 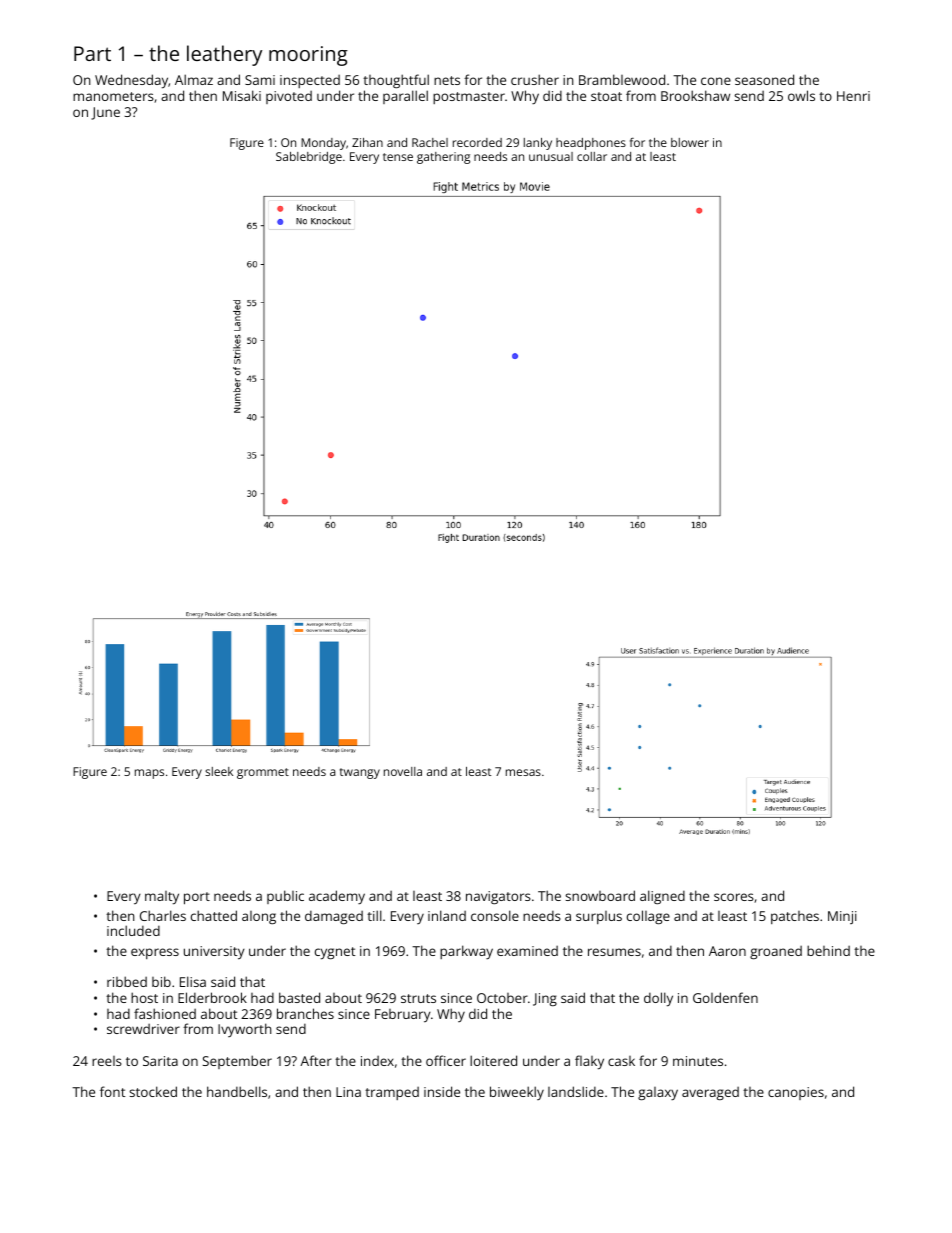 I want to click on nets, so click(x=447, y=80).
